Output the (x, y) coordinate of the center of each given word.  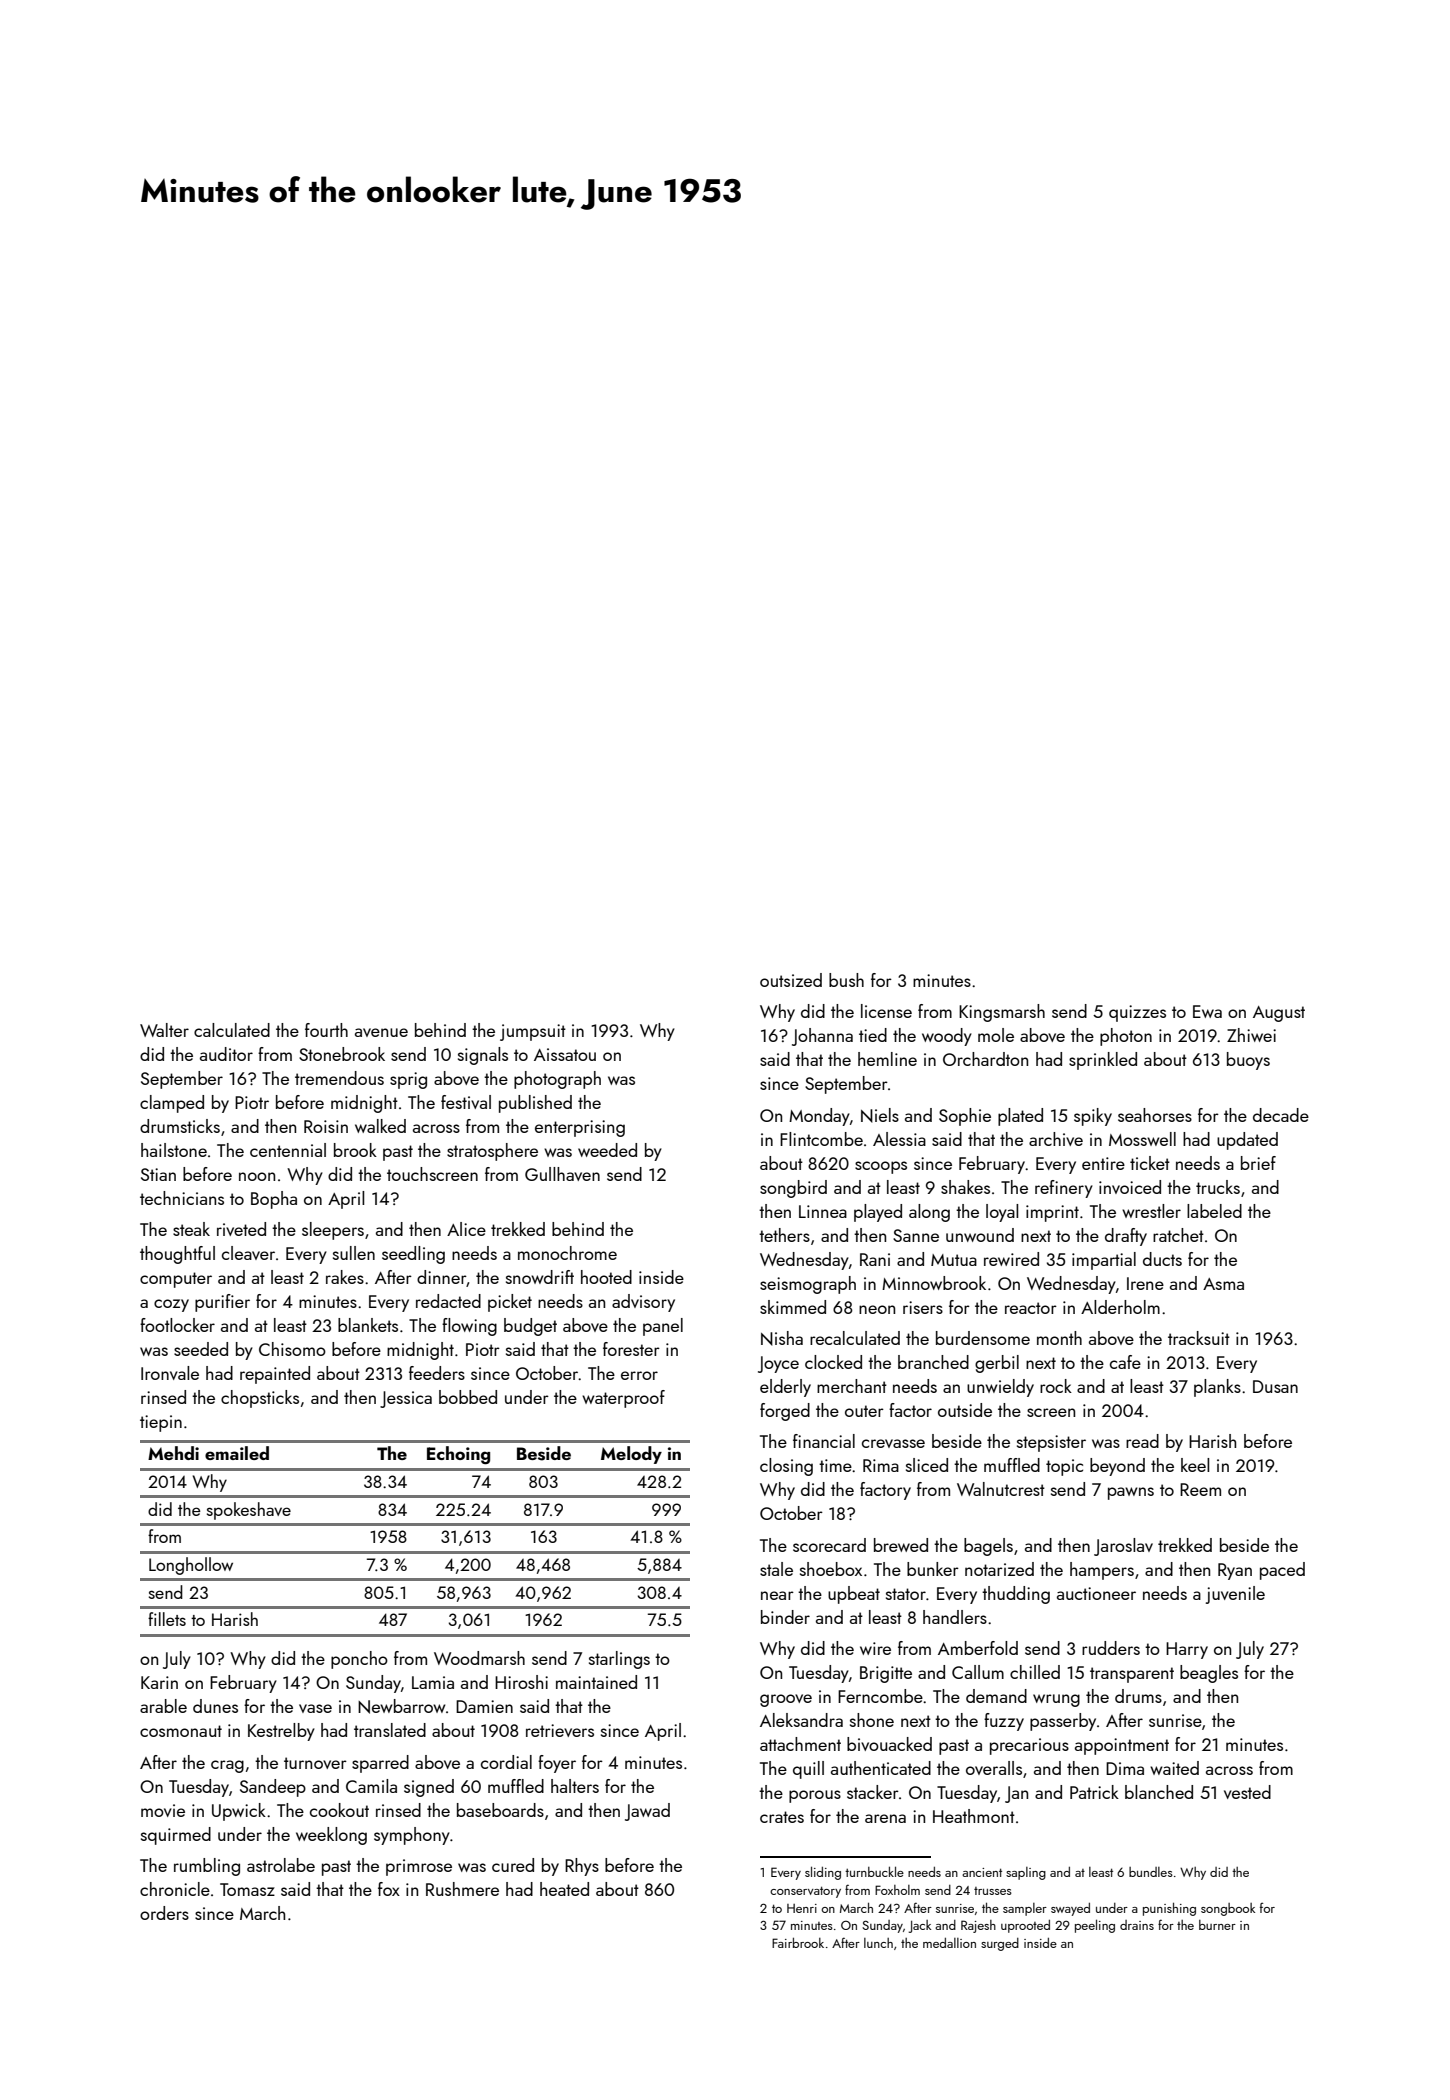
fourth (326, 1030)
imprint (1052, 1213)
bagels (988, 1547)
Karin (159, 1682)
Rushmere (462, 1889)
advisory (643, 1303)
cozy (171, 1305)
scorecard (829, 1545)
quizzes (1137, 1013)
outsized (791, 980)
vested (1247, 1792)
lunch (878, 1943)
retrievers (560, 1730)
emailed (237, 1453)
